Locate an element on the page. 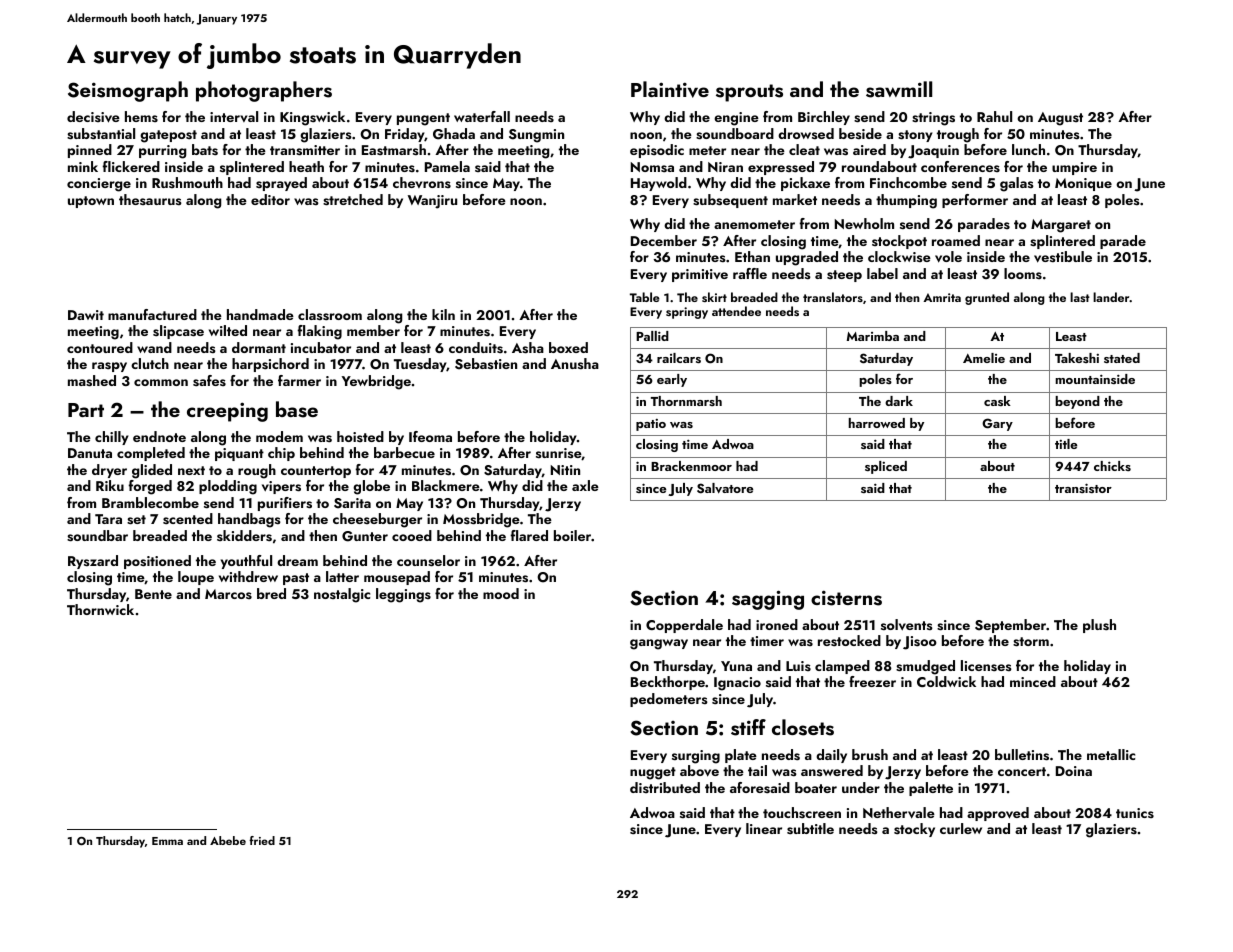 Image resolution: width=1233 pixels, height=952 pixels. Seismograph is located at coordinates (128, 91).
